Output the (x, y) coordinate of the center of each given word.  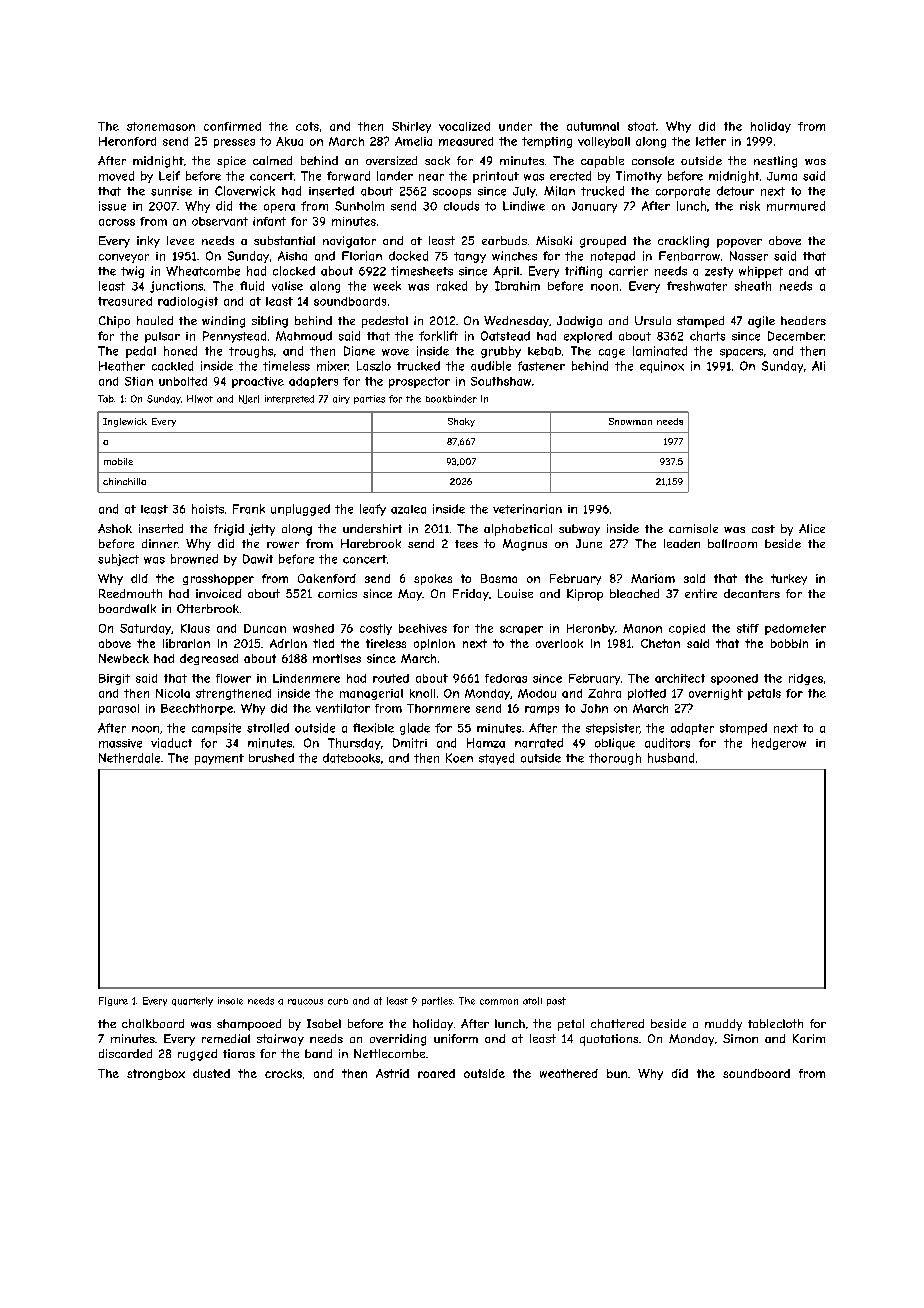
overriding (398, 1040)
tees (466, 544)
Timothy (639, 177)
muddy (723, 1025)
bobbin (789, 643)
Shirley (411, 127)
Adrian (288, 643)
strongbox (156, 1074)
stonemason (161, 126)
